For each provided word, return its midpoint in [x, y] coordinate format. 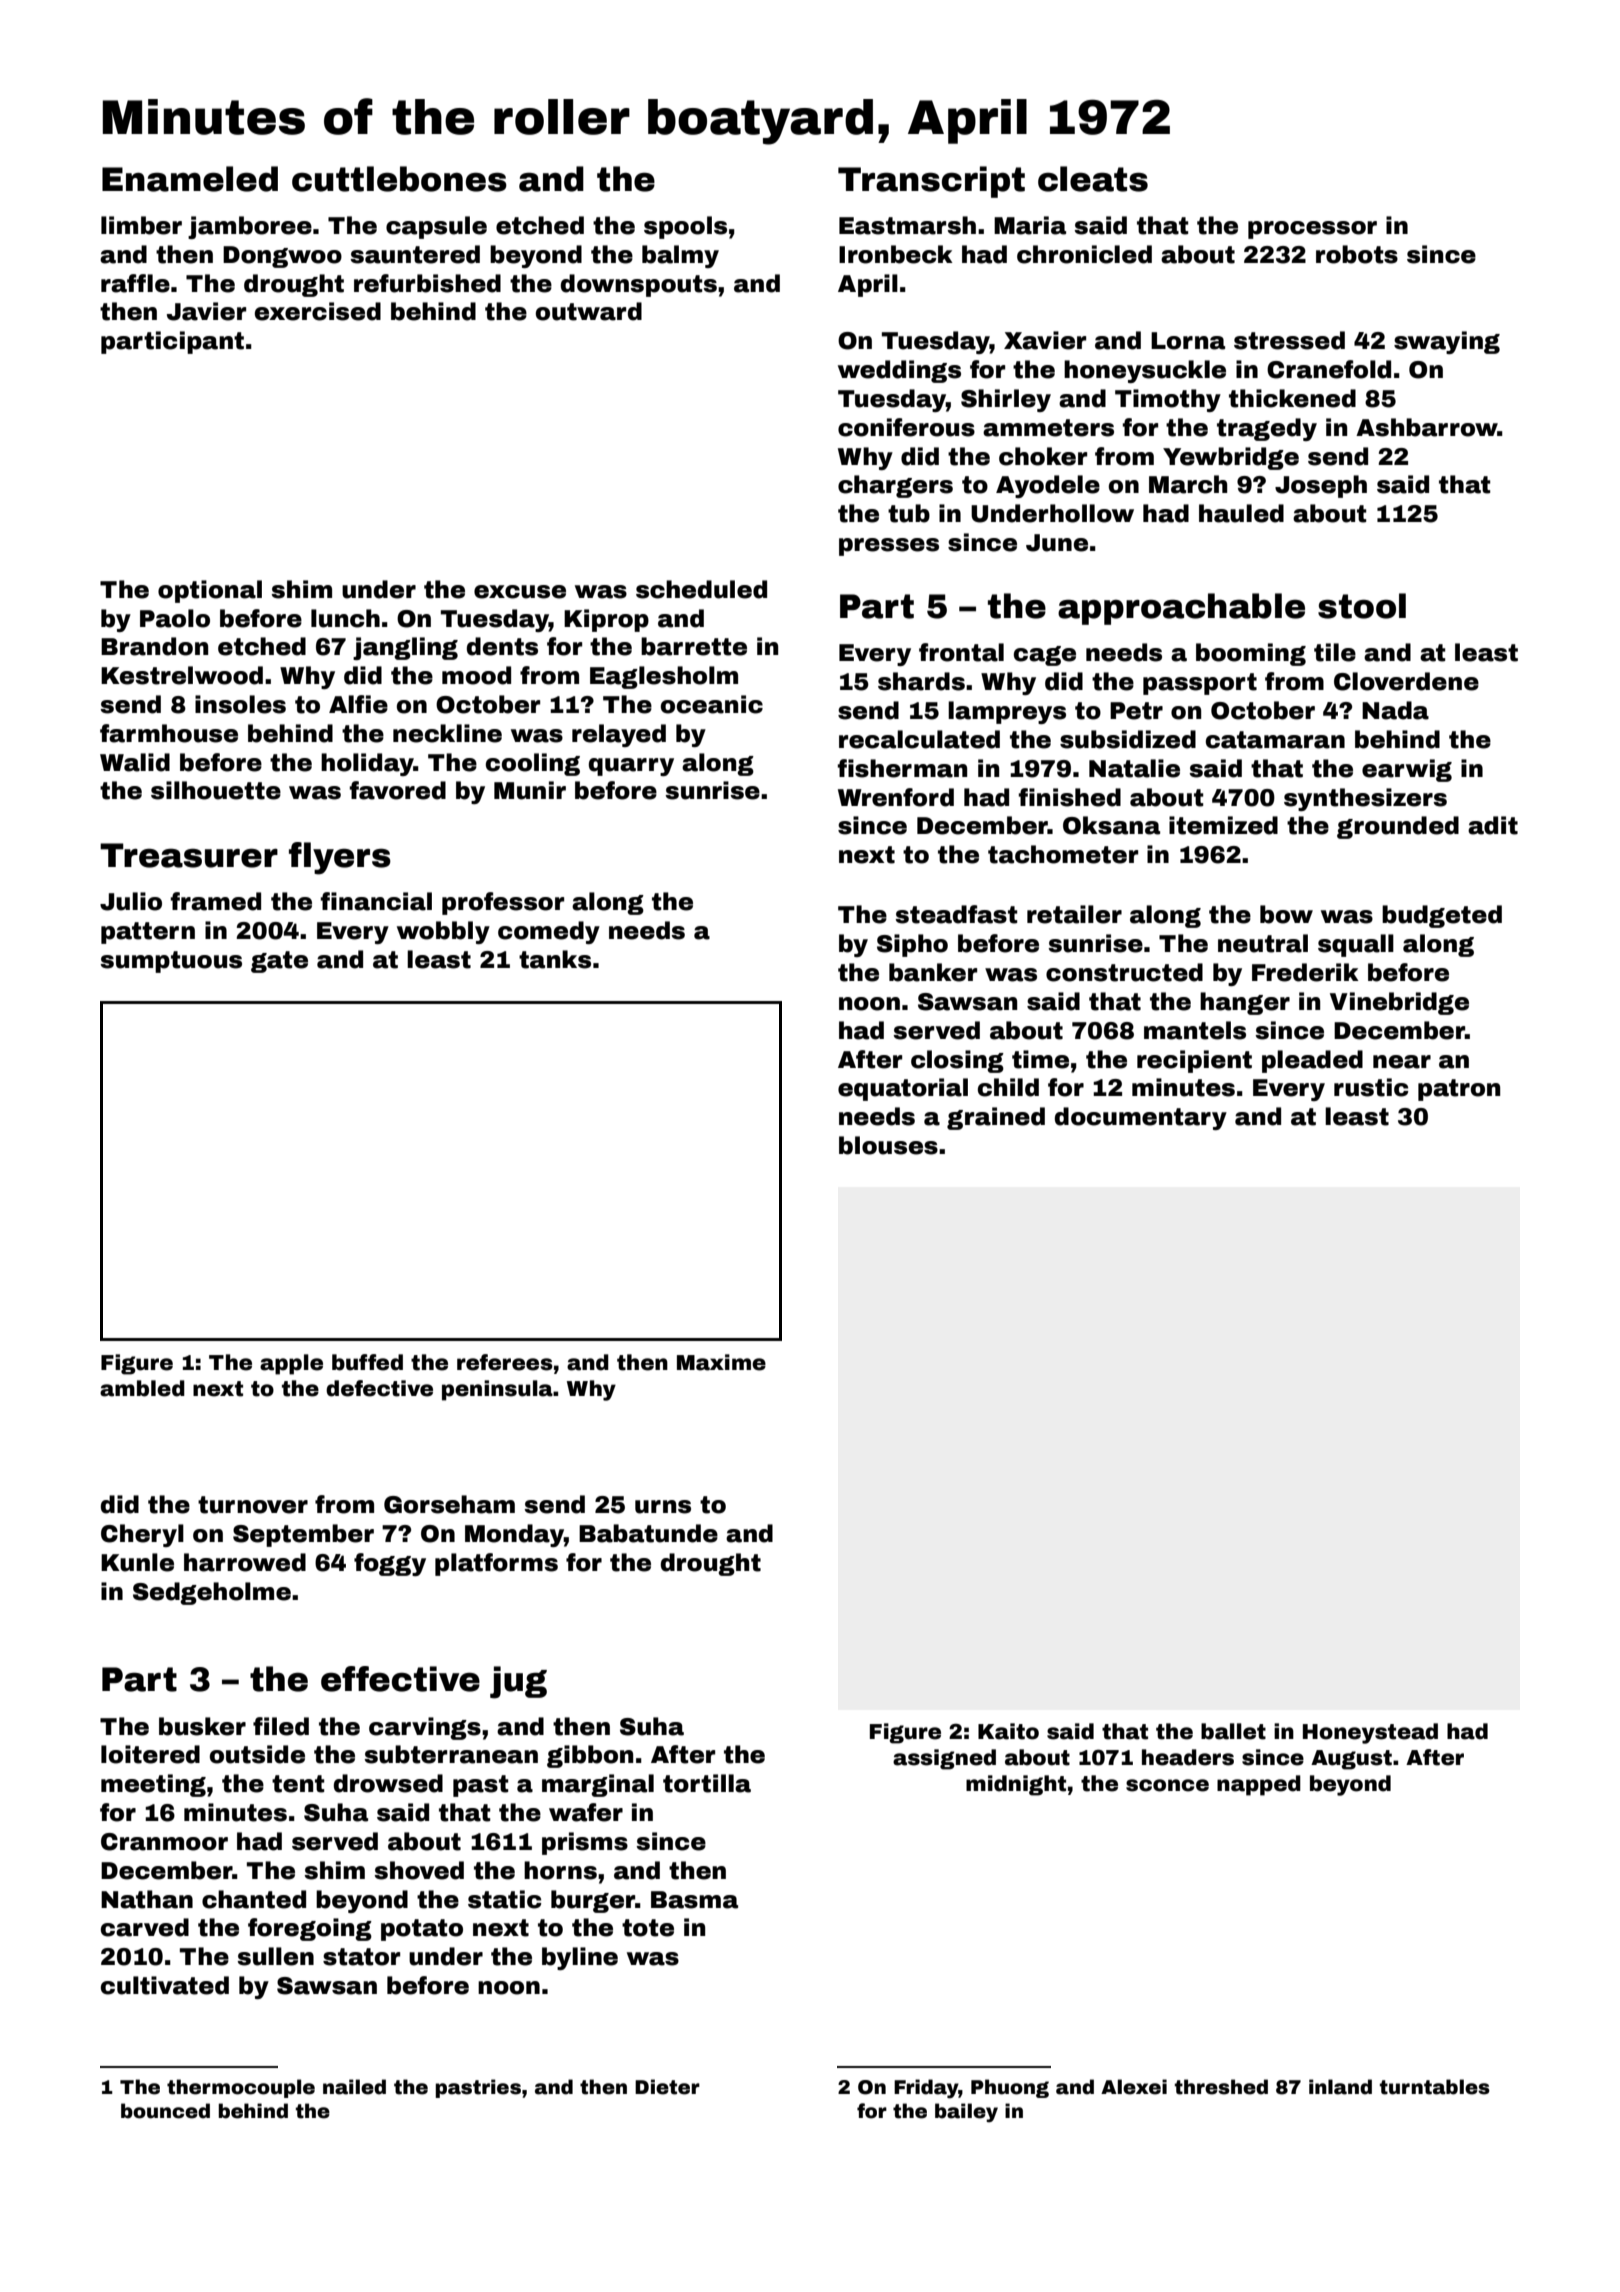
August [1351, 1760]
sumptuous [171, 962]
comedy [549, 932]
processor [1312, 230]
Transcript [931, 182]
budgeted [1442, 916]
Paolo [175, 618]
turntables [1435, 2087]
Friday [926, 2089]
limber [141, 225]
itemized [1223, 825]
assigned [944, 1759]
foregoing [310, 1929]
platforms [496, 1564]
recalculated [919, 739]
